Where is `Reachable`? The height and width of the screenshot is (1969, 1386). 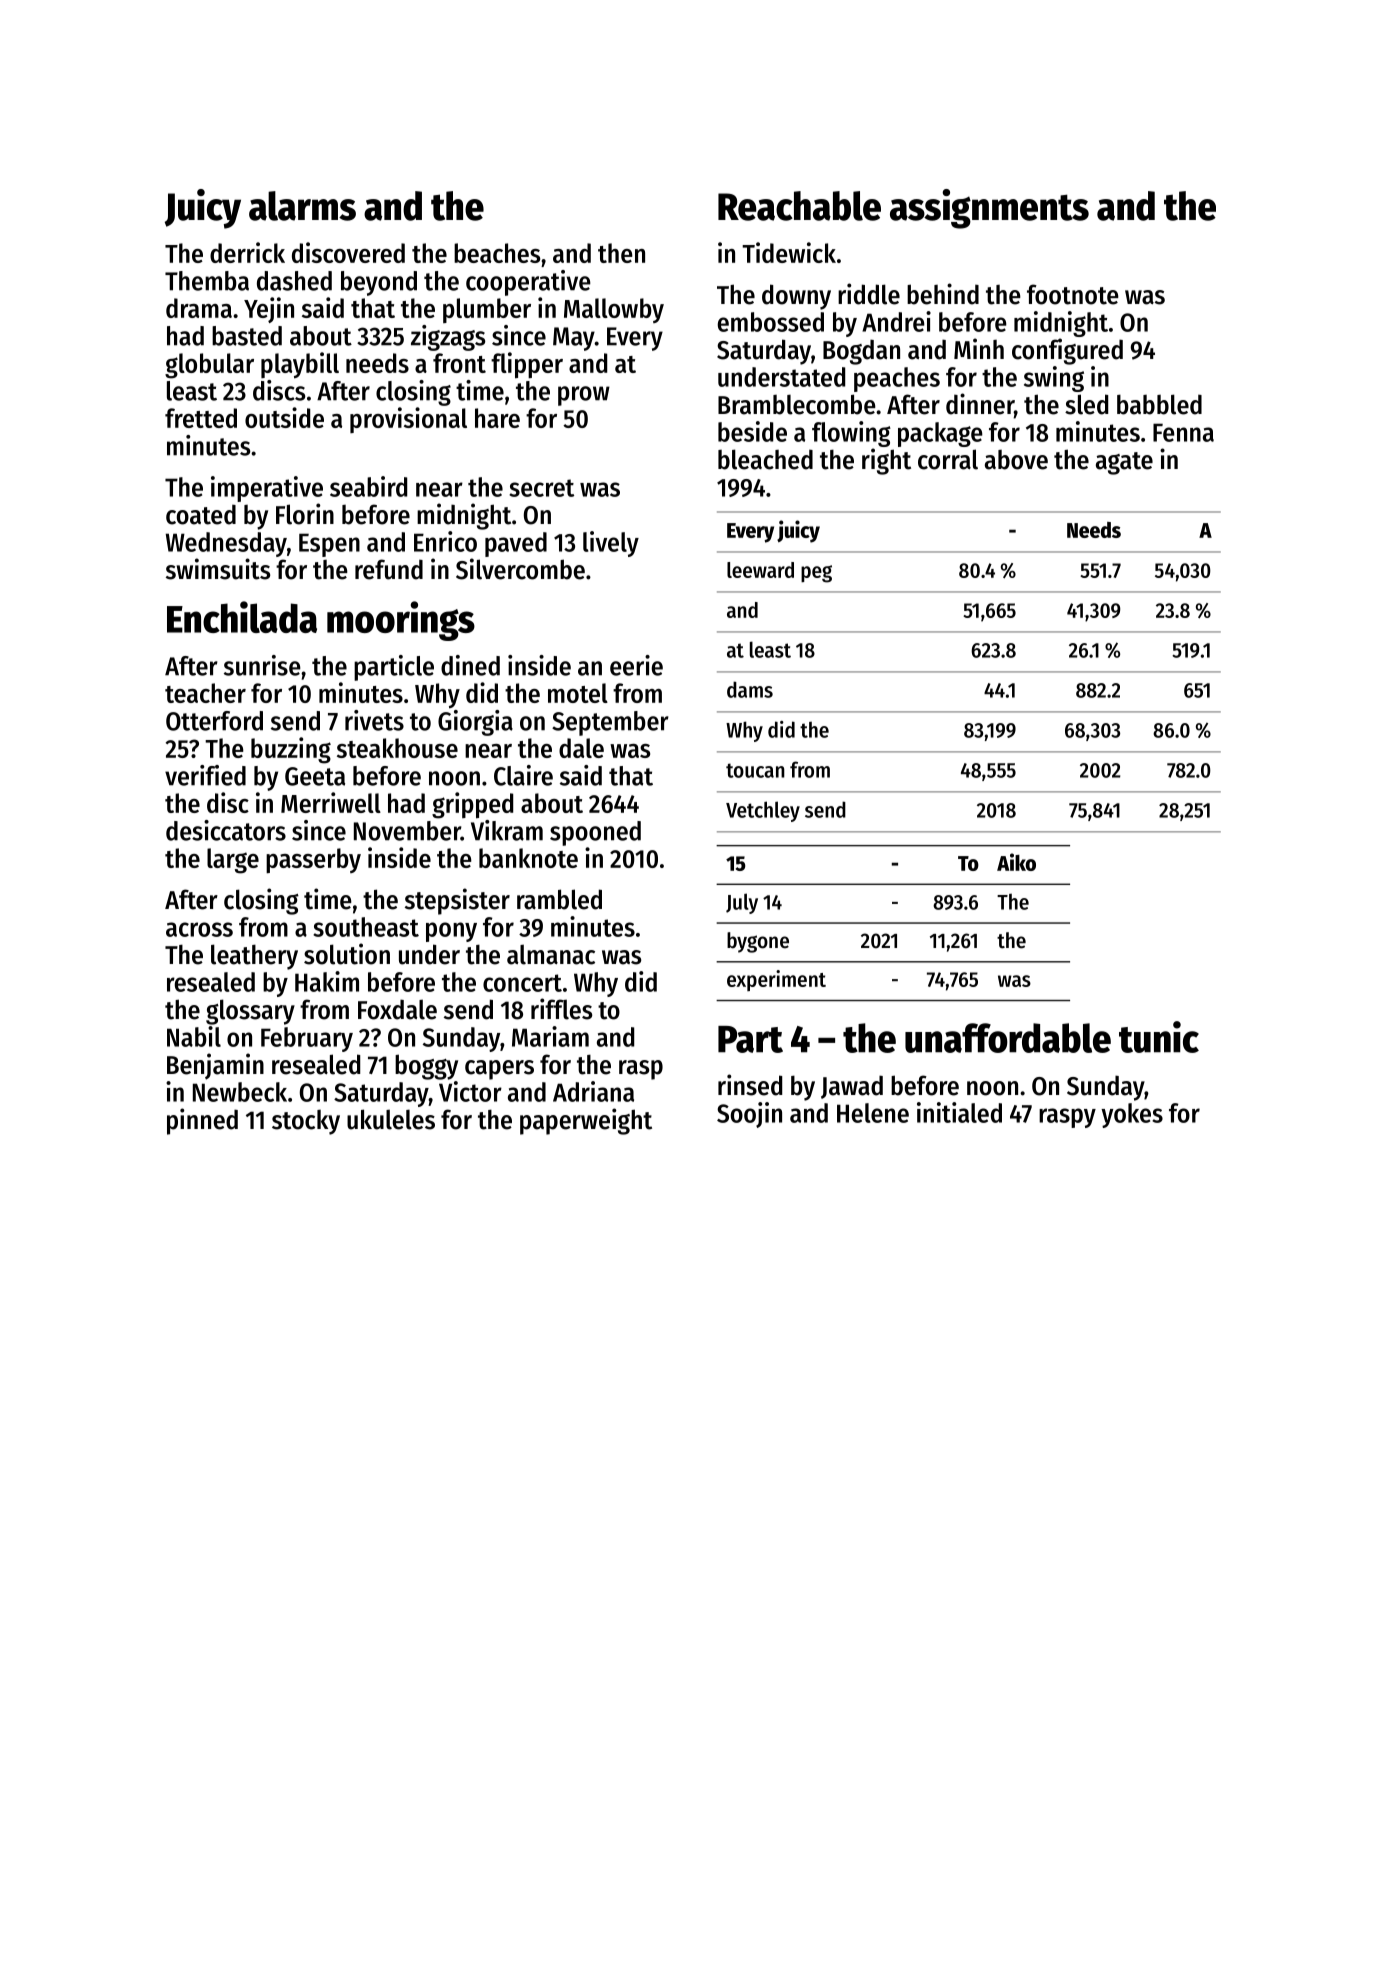 Reachable is located at coordinates (799, 206).
